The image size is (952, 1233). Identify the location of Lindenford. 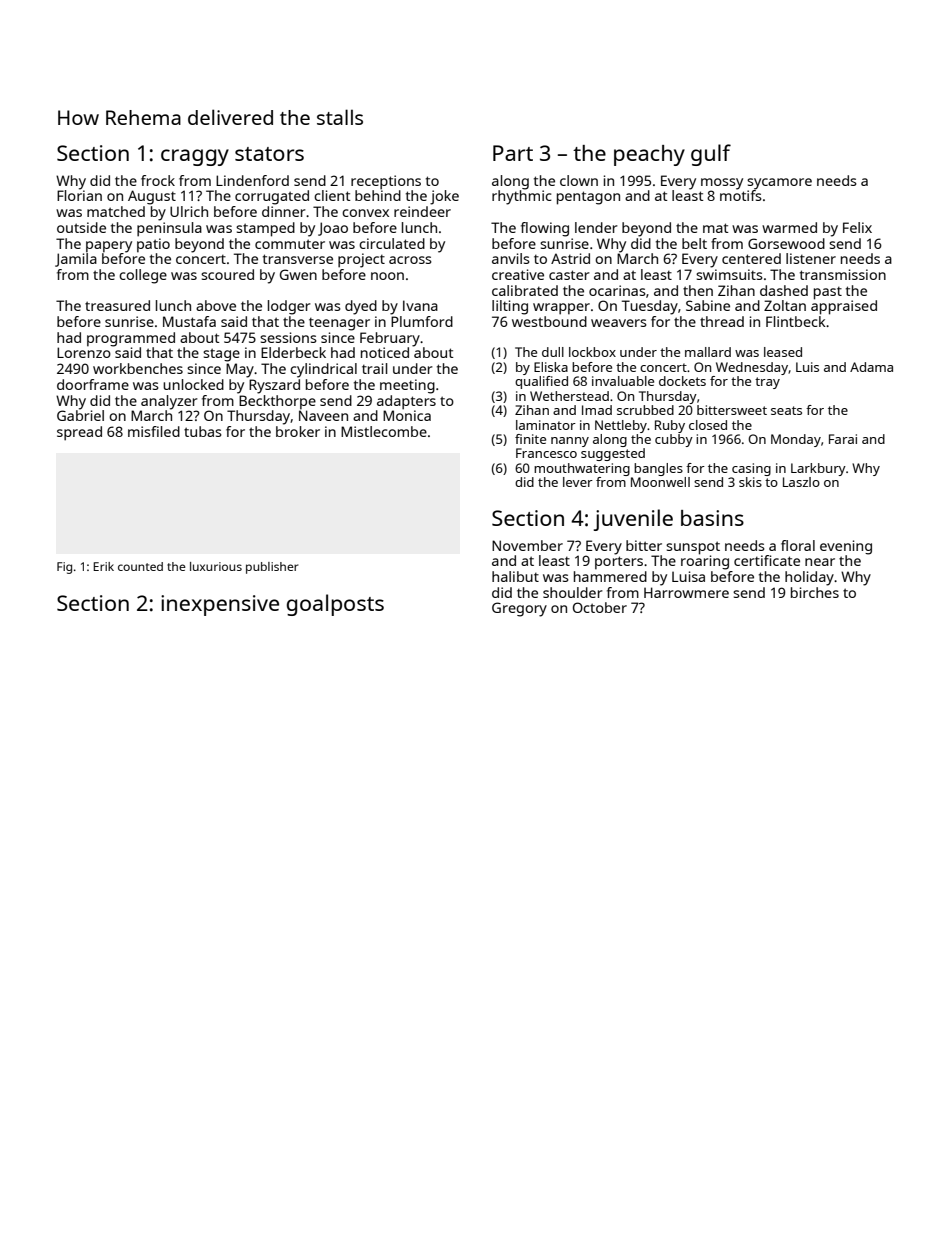
(252, 180).
